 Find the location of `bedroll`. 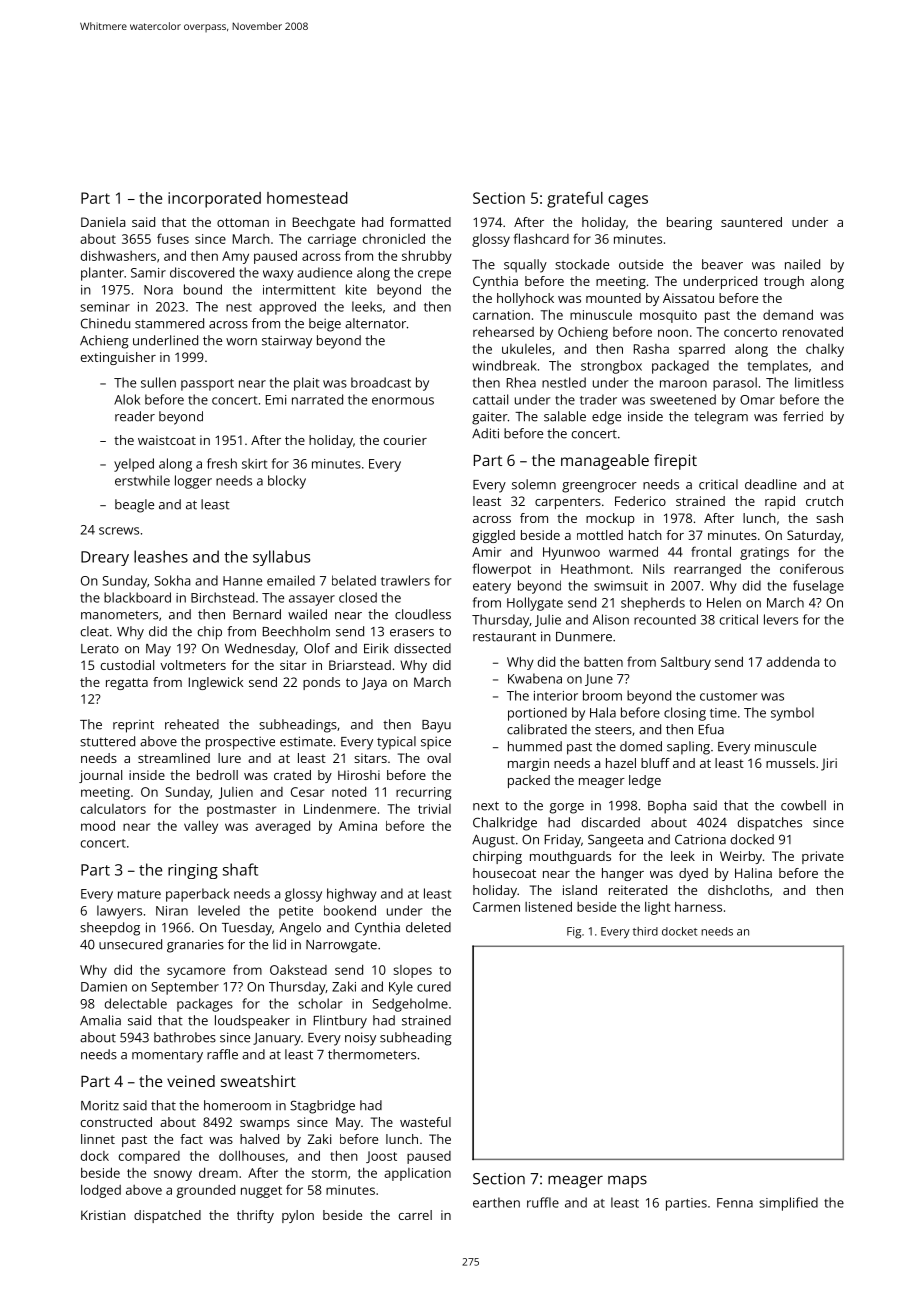

bedroll is located at coordinates (217, 775).
